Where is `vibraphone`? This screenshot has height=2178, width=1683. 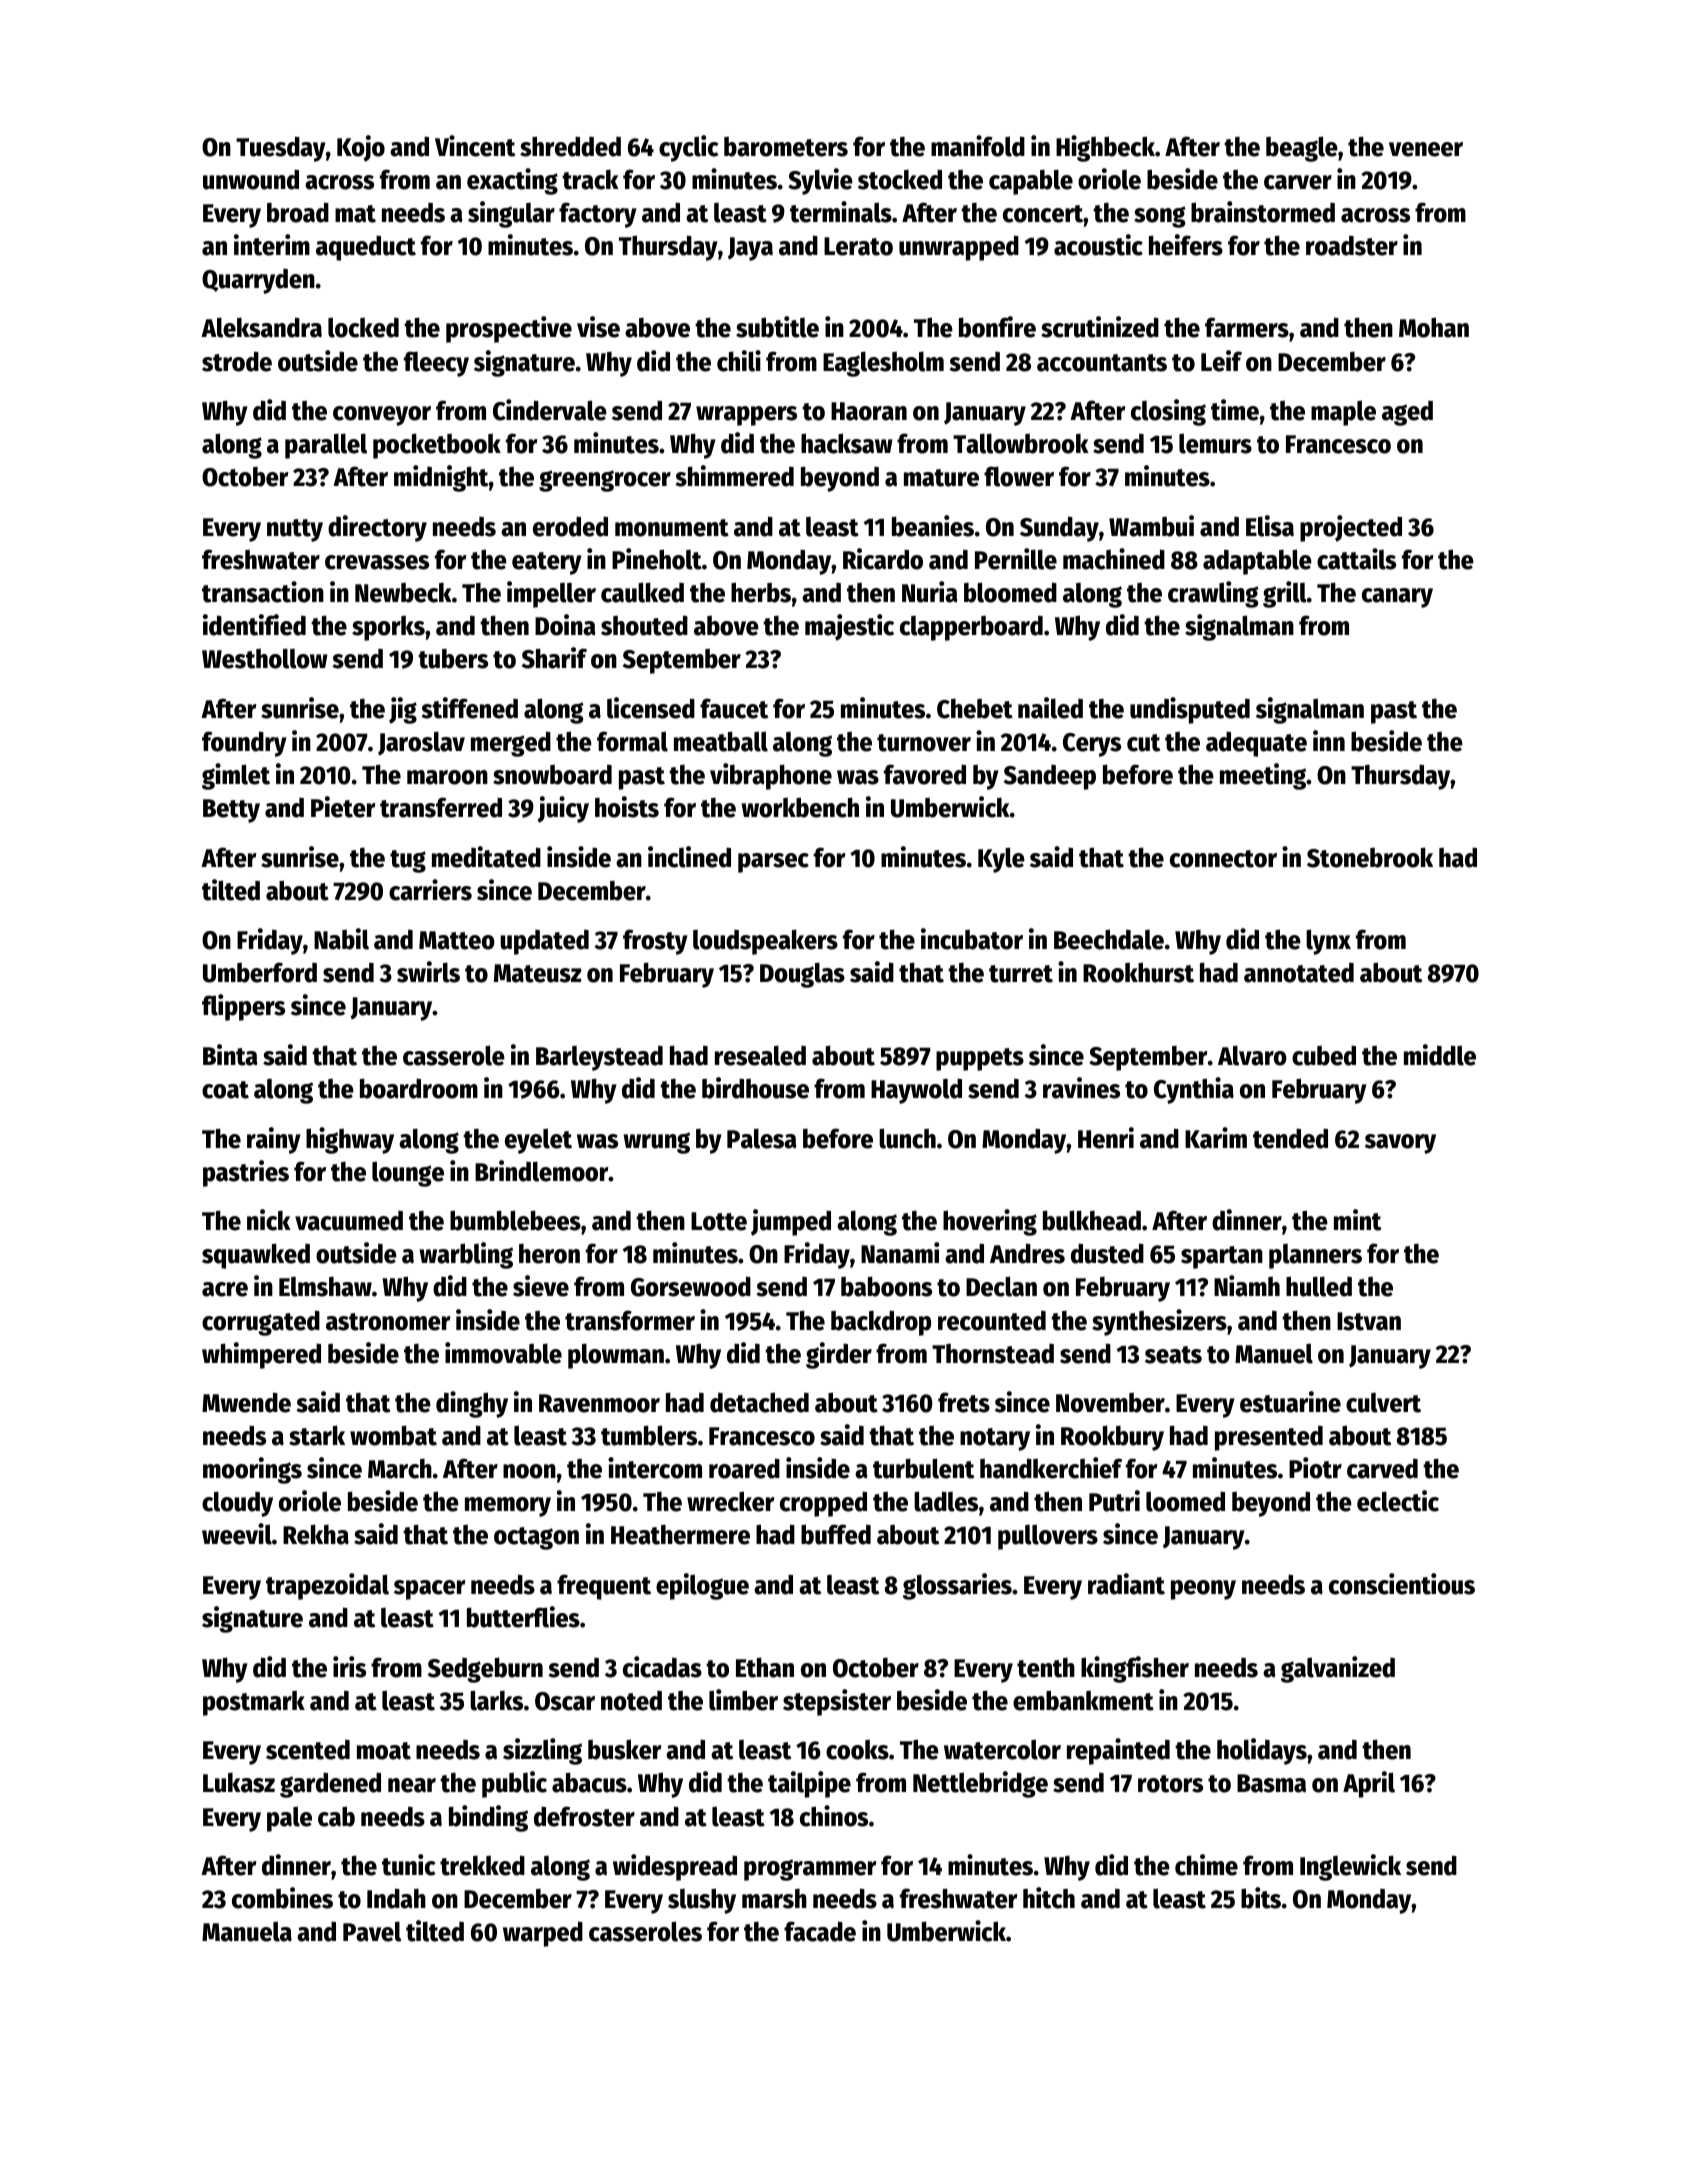 vibraphone is located at coordinates (771, 776).
